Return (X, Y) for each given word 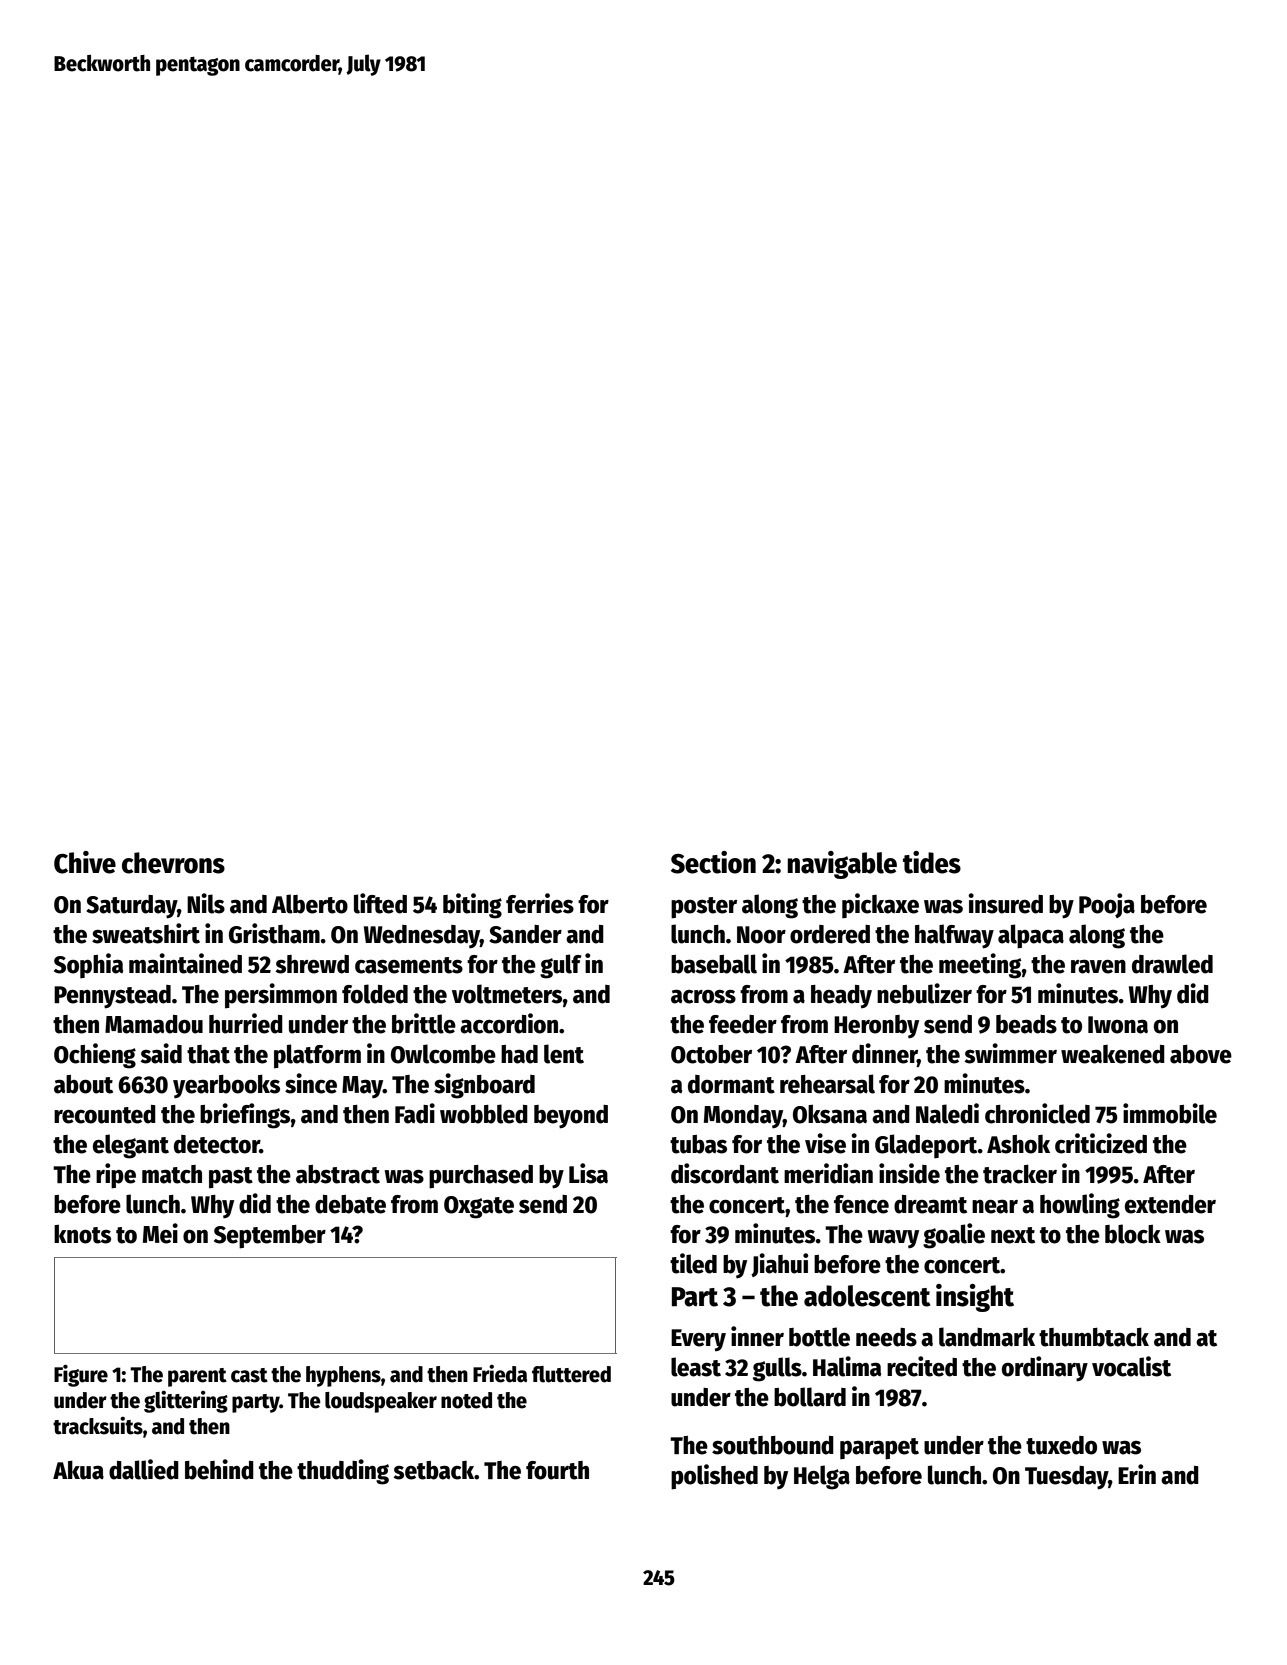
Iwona (1118, 1025)
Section (713, 862)
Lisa (588, 1173)
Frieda (500, 1374)
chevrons (173, 863)
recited (922, 1366)
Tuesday (1066, 1478)
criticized (1101, 1143)
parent (197, 1377)
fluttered (571, 1374)
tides (932, 862)
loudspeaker (381, 1402)
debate (350, 1204)
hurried (246, 1023)
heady (841, 996)
